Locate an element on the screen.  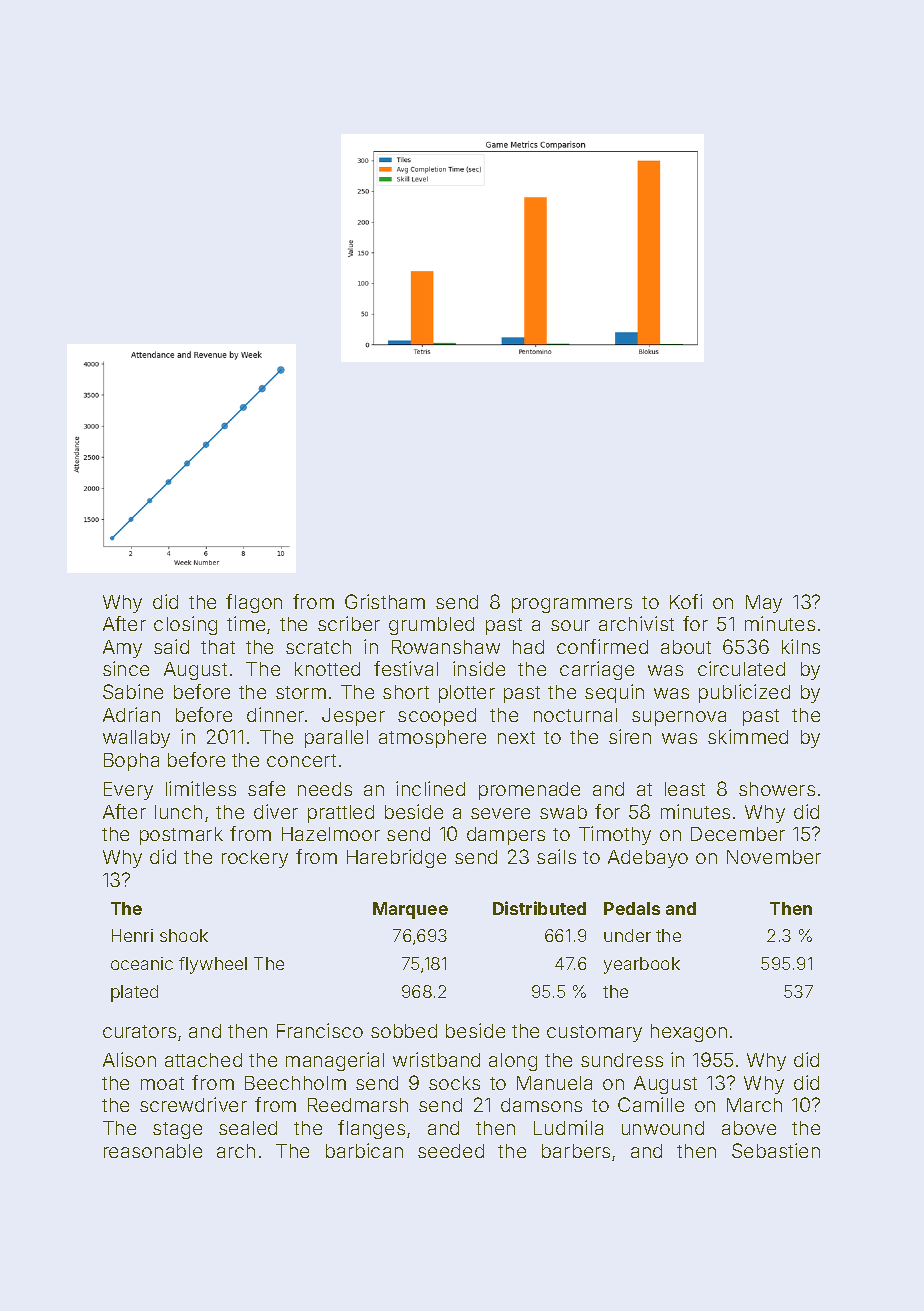
least is located at coordinates (685, 789).
